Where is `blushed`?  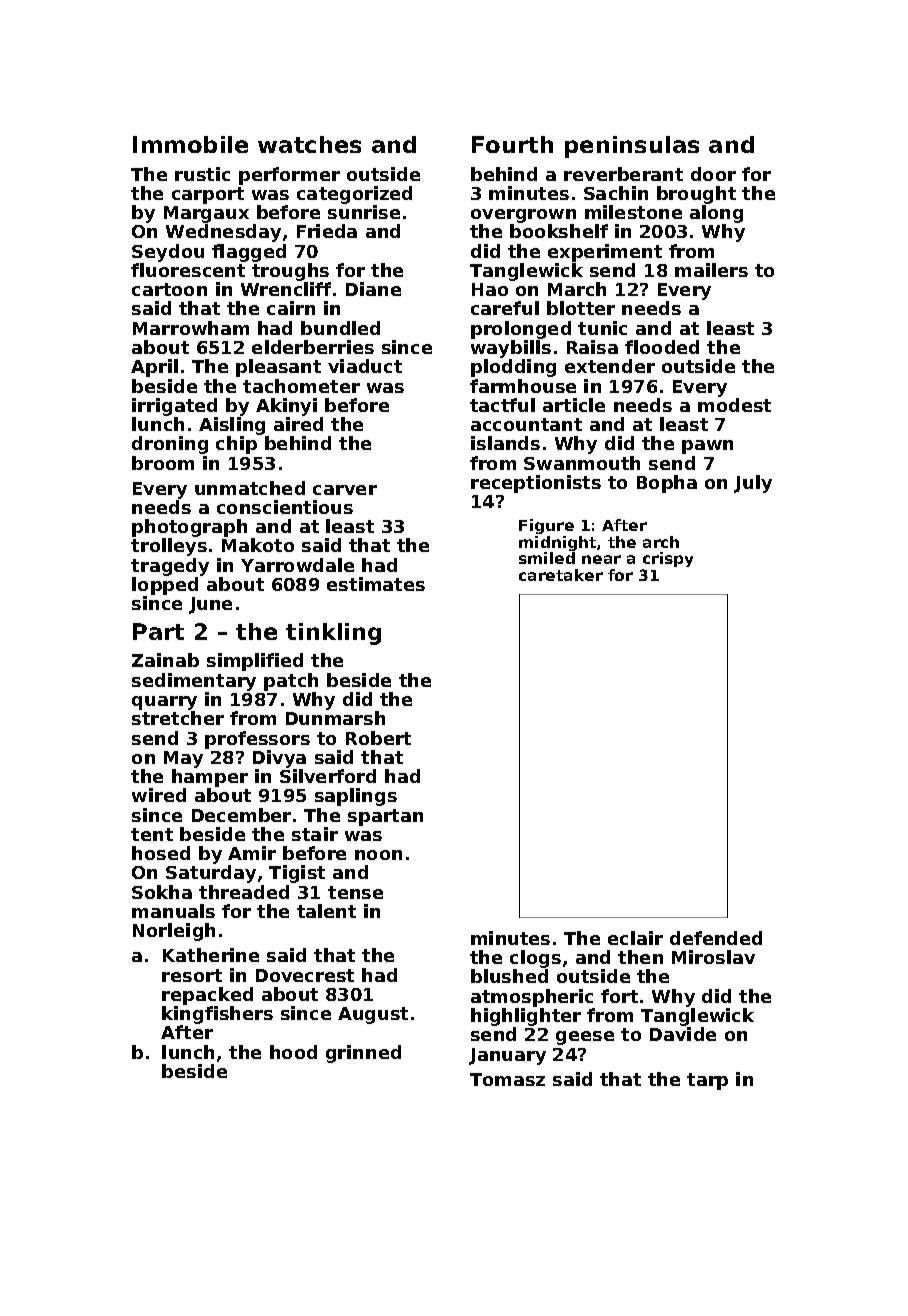 blushed is located at coordinates (509, 976).
